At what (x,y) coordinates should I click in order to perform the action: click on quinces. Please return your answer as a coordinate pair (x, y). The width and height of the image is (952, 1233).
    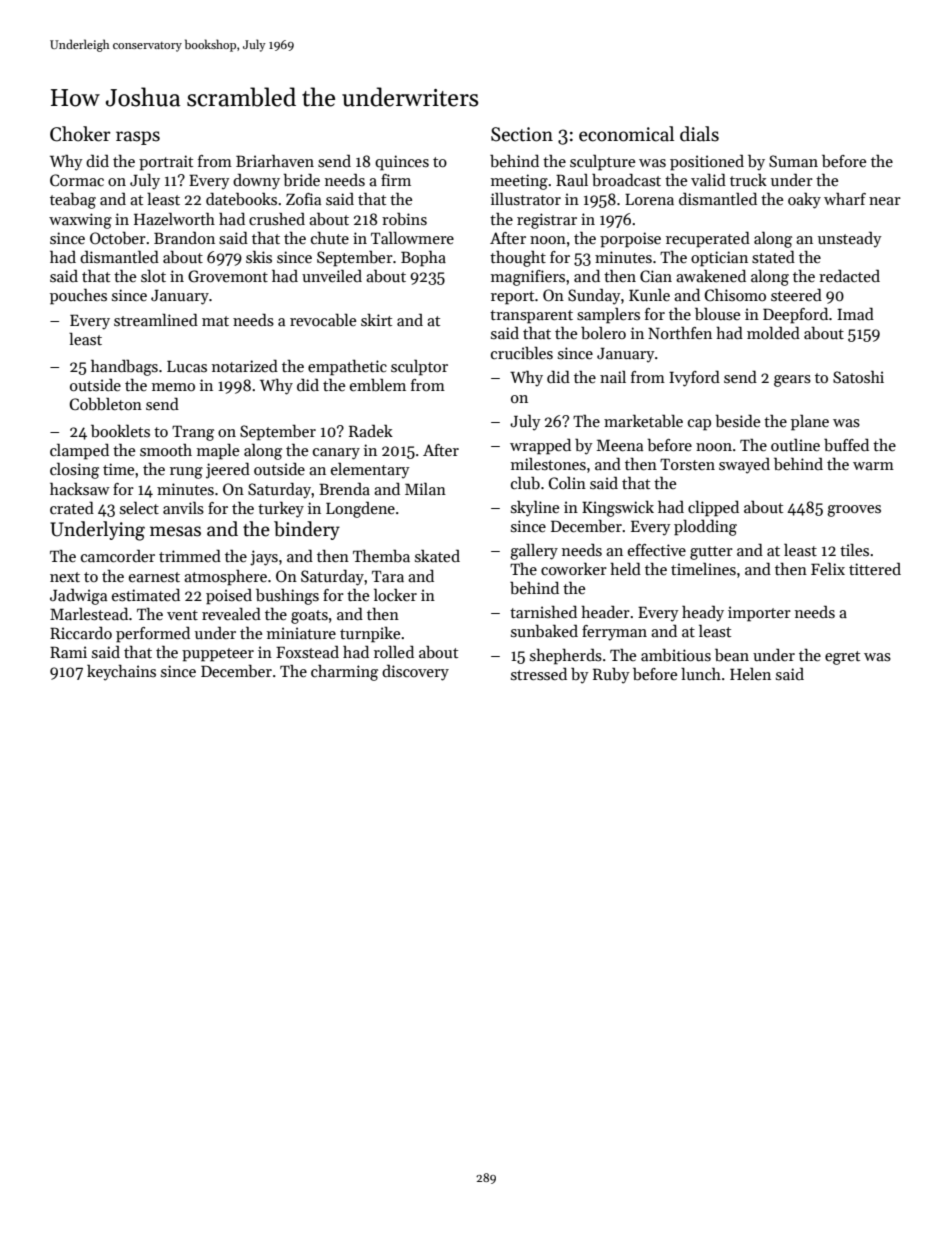
    Looking at the image, I should click on (402, 163).
